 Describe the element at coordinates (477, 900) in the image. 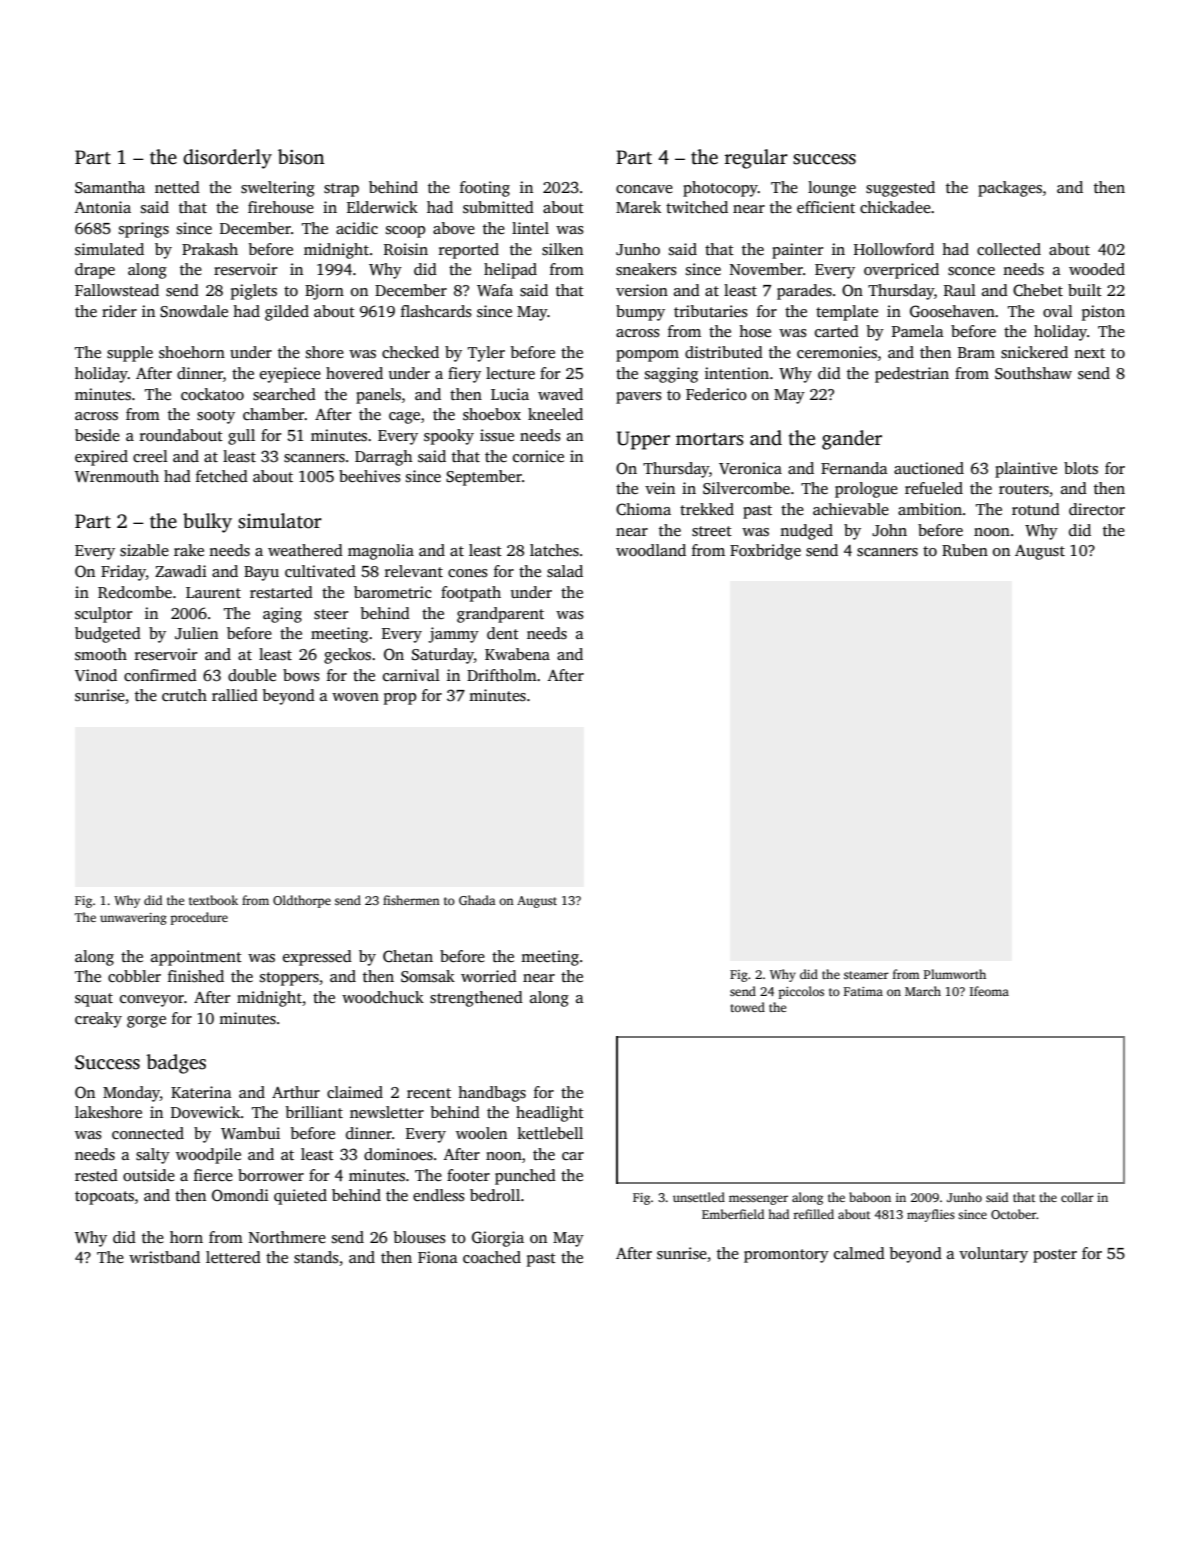

I see `Ghada` at that location.
